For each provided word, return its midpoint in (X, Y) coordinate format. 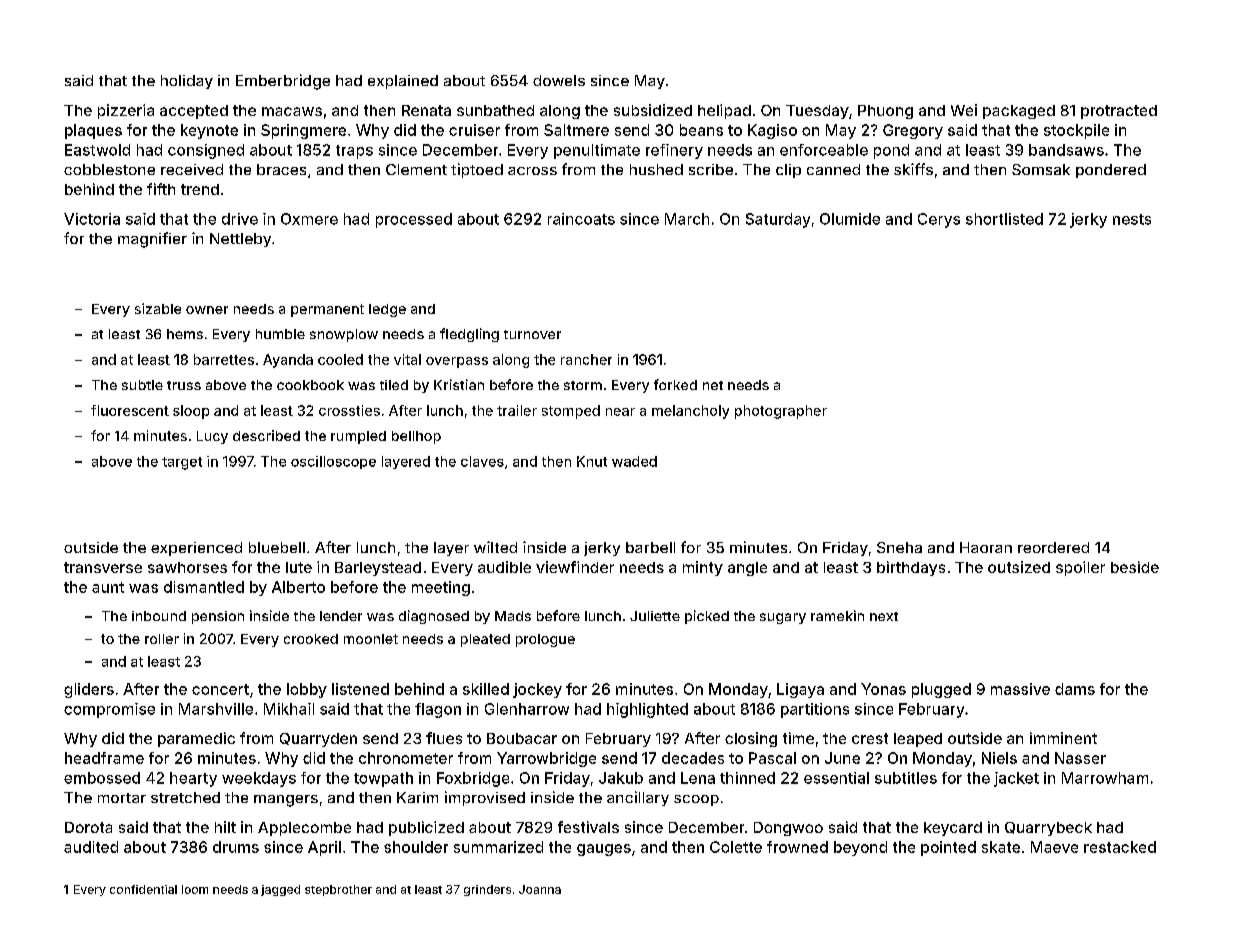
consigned (206, 151)
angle (747, 569)
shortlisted (1004, 219)
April (324, 848)
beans (701, 130)
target (182, 463)
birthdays (911, 568)
